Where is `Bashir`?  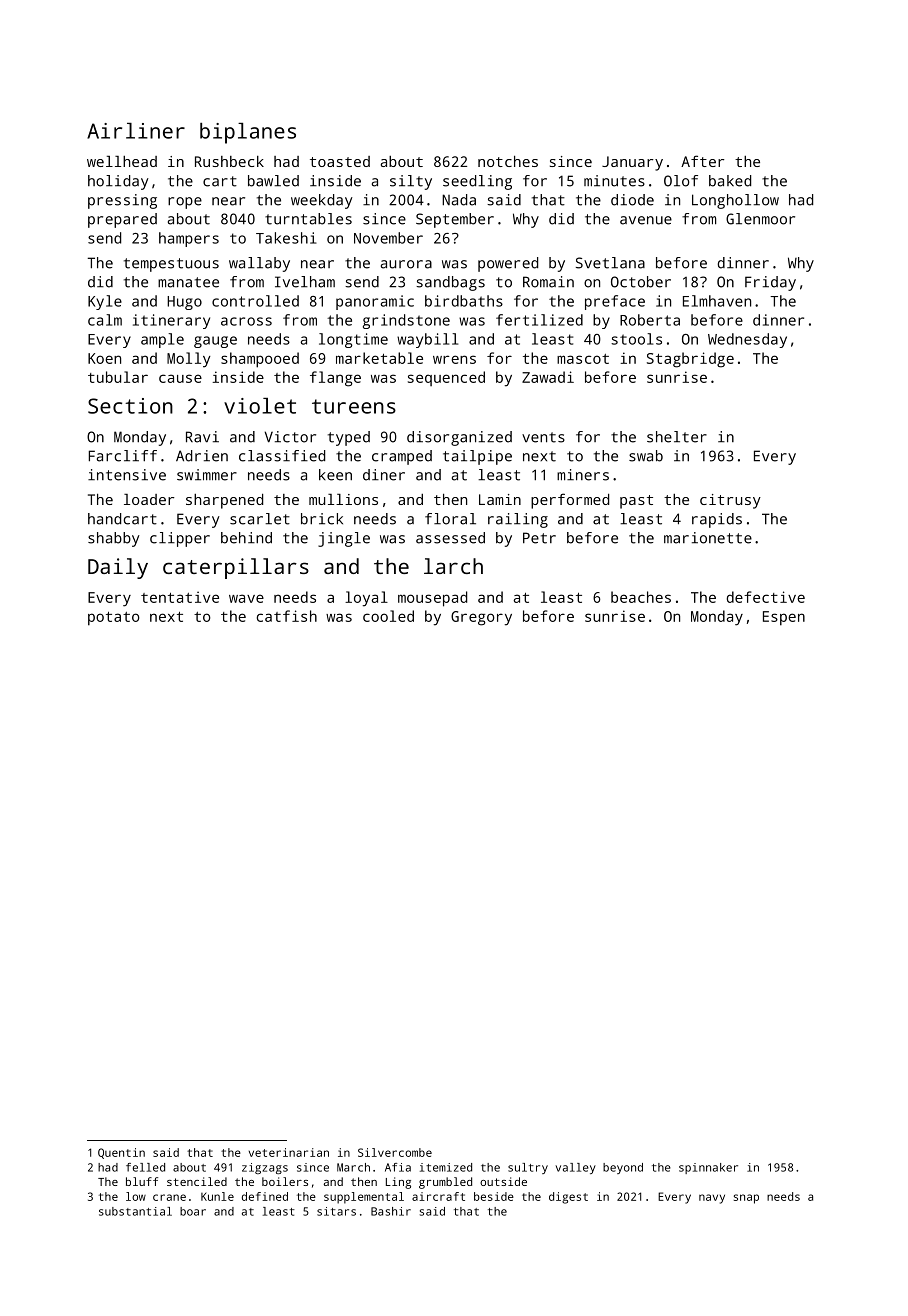 Bashir is located at coordinates (391, 1211).
